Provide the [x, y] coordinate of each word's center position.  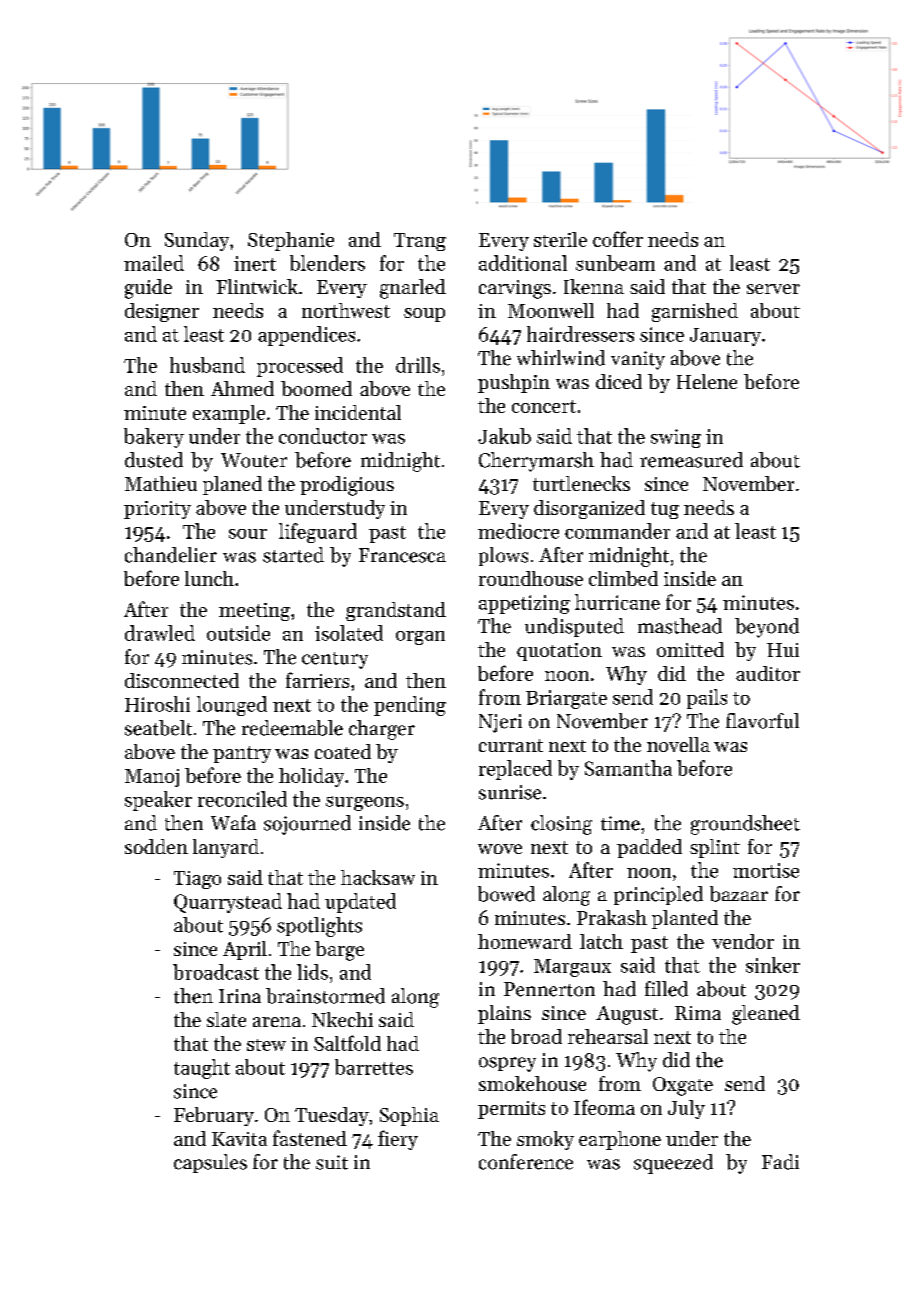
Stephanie [291, 241]
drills [418, 365]
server [773, 289]
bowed [506, 894]
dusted [154, 460]
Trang [420, 242]
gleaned [766, 1015]
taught [202, 1069]
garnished [695, 312]
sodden [156, 846]
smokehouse [532, 1083]
